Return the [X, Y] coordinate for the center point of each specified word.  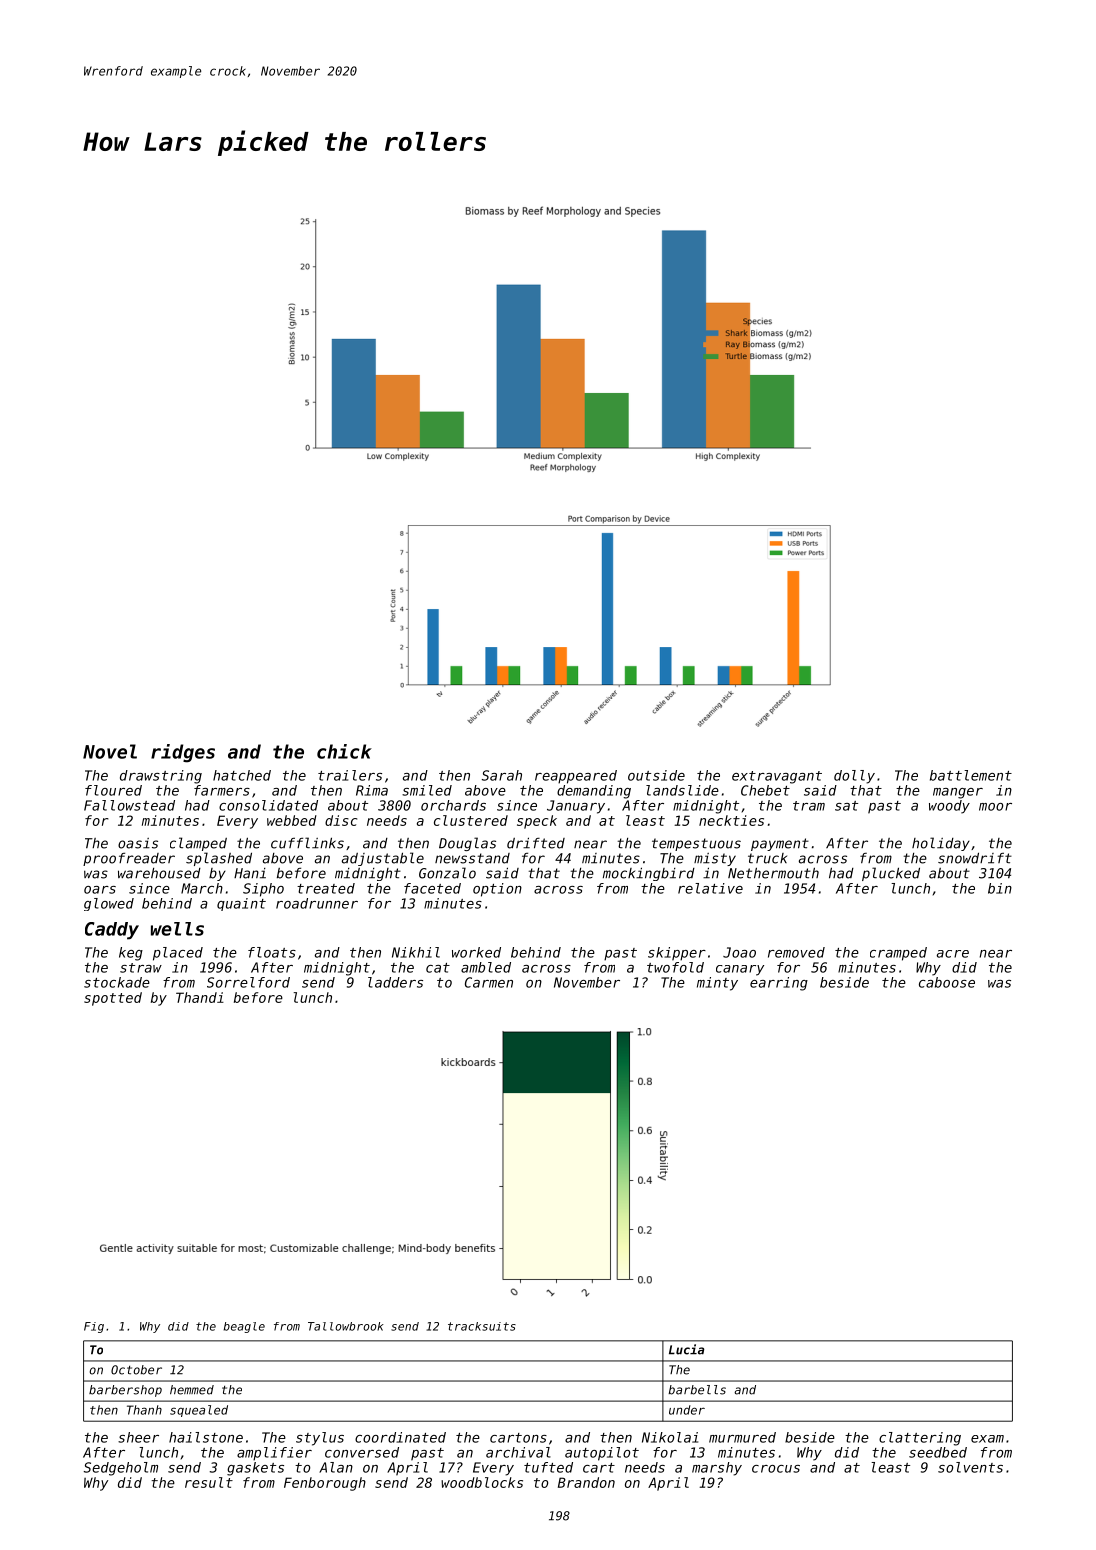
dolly [854, 777]
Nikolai [670, 1437]
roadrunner [317, 903]
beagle [244, 1327]
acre [953, 954]
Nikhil [416, 952]
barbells [697, 1390]
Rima [372, 790]
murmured [742, 1437]
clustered [471, 820]
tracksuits [482, 1326]
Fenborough [325, 1484]
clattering [920, 1439]
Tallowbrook [346, 1326]
